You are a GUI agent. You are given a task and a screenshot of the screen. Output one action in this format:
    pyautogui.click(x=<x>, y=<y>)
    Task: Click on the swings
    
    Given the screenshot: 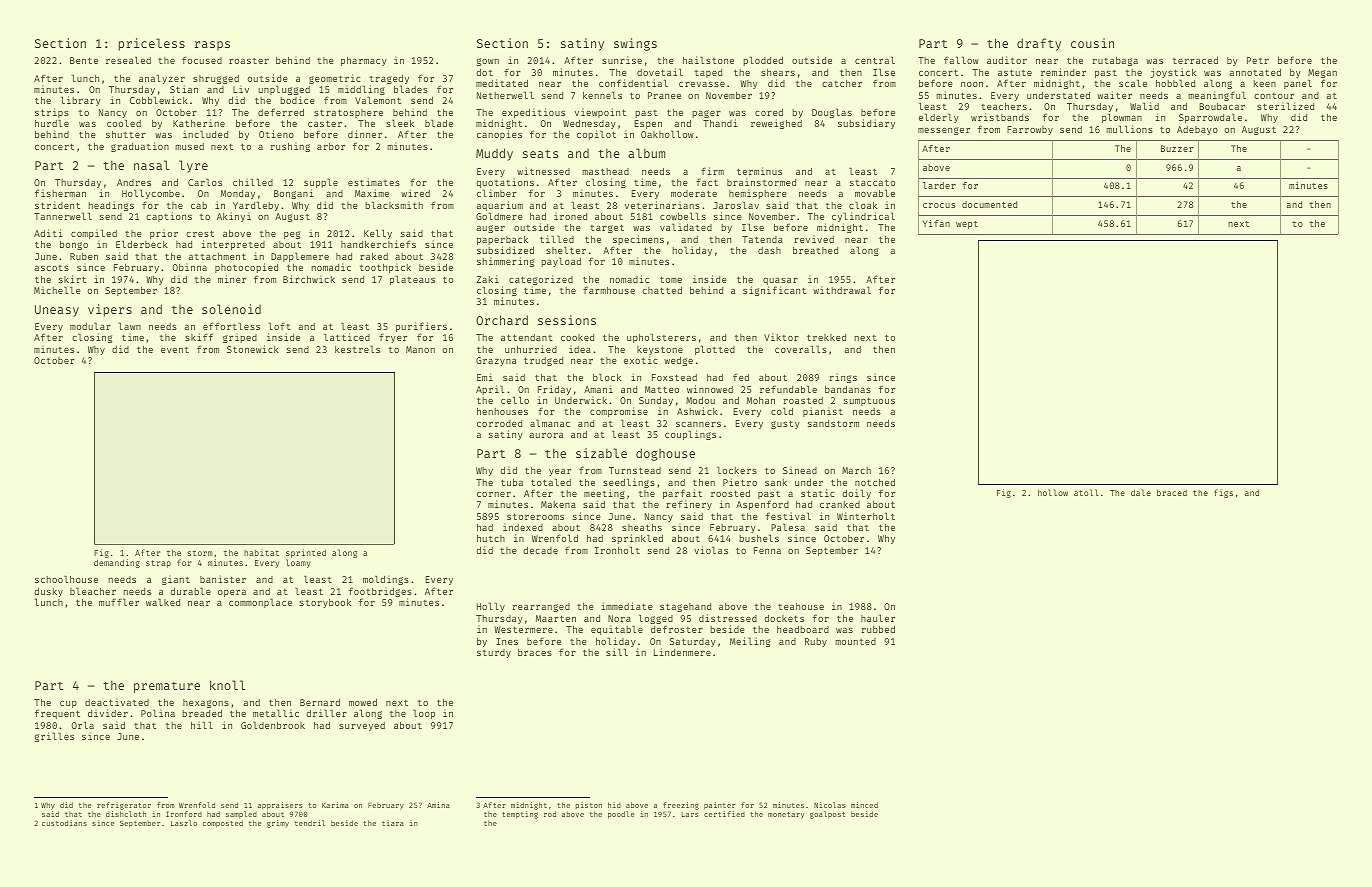 What is the action you would take?
    pyautogui.click(x=635, y=44)
